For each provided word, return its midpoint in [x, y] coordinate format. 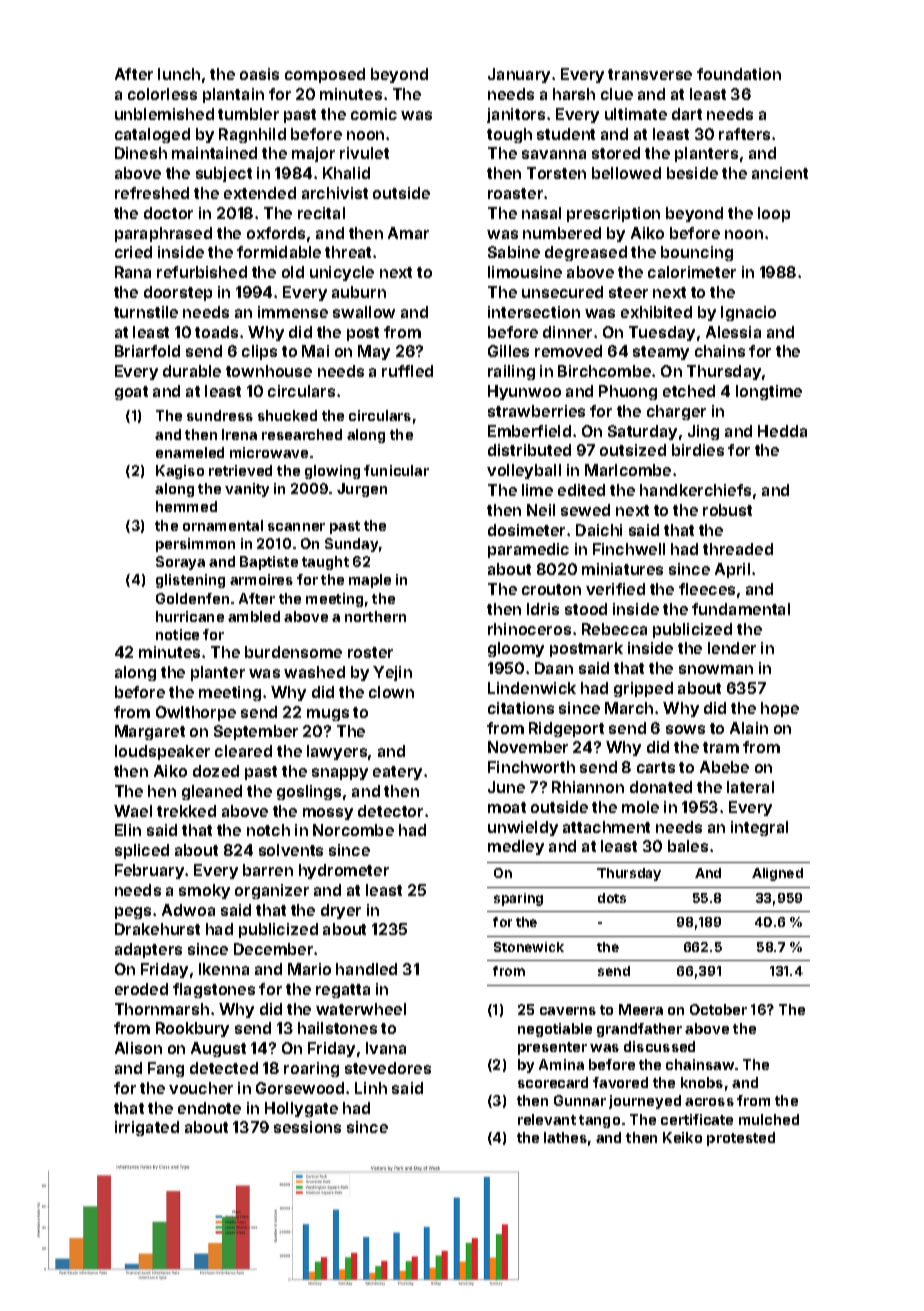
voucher [201, 1088]
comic [374, 114]
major [313, 154]
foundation [739, 74]
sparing [518, 899]
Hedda [782, 431]
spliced [142, 851]
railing [511, 372]
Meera [641, 1009]
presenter [552, 1048]
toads [216, 332]
